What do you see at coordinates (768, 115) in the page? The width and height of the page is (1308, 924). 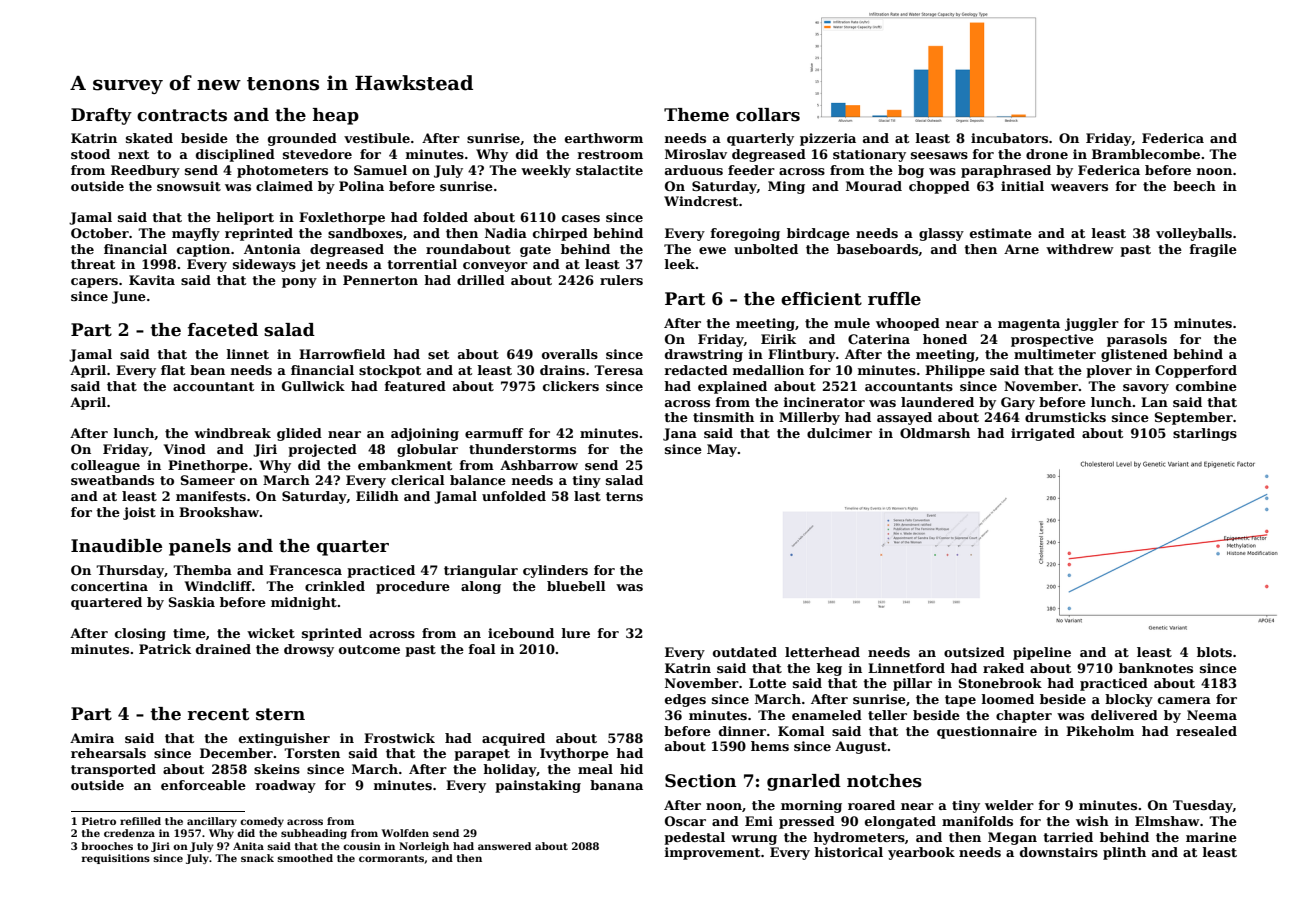 I see `collars` at bounding box center [768, 115].
